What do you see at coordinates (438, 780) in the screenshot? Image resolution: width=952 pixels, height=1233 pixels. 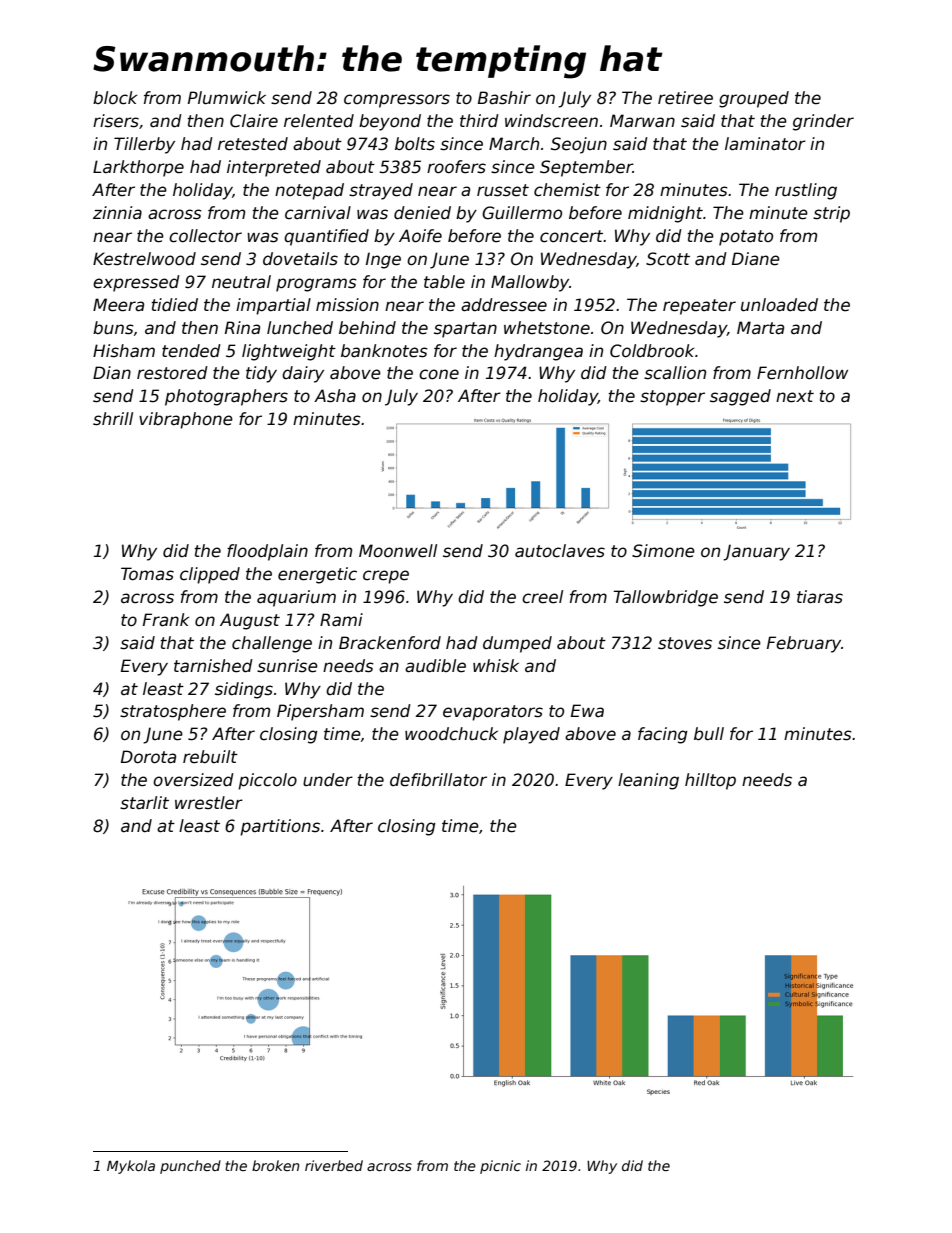 I see `defibrillator` at bounding box center [438, 780].
